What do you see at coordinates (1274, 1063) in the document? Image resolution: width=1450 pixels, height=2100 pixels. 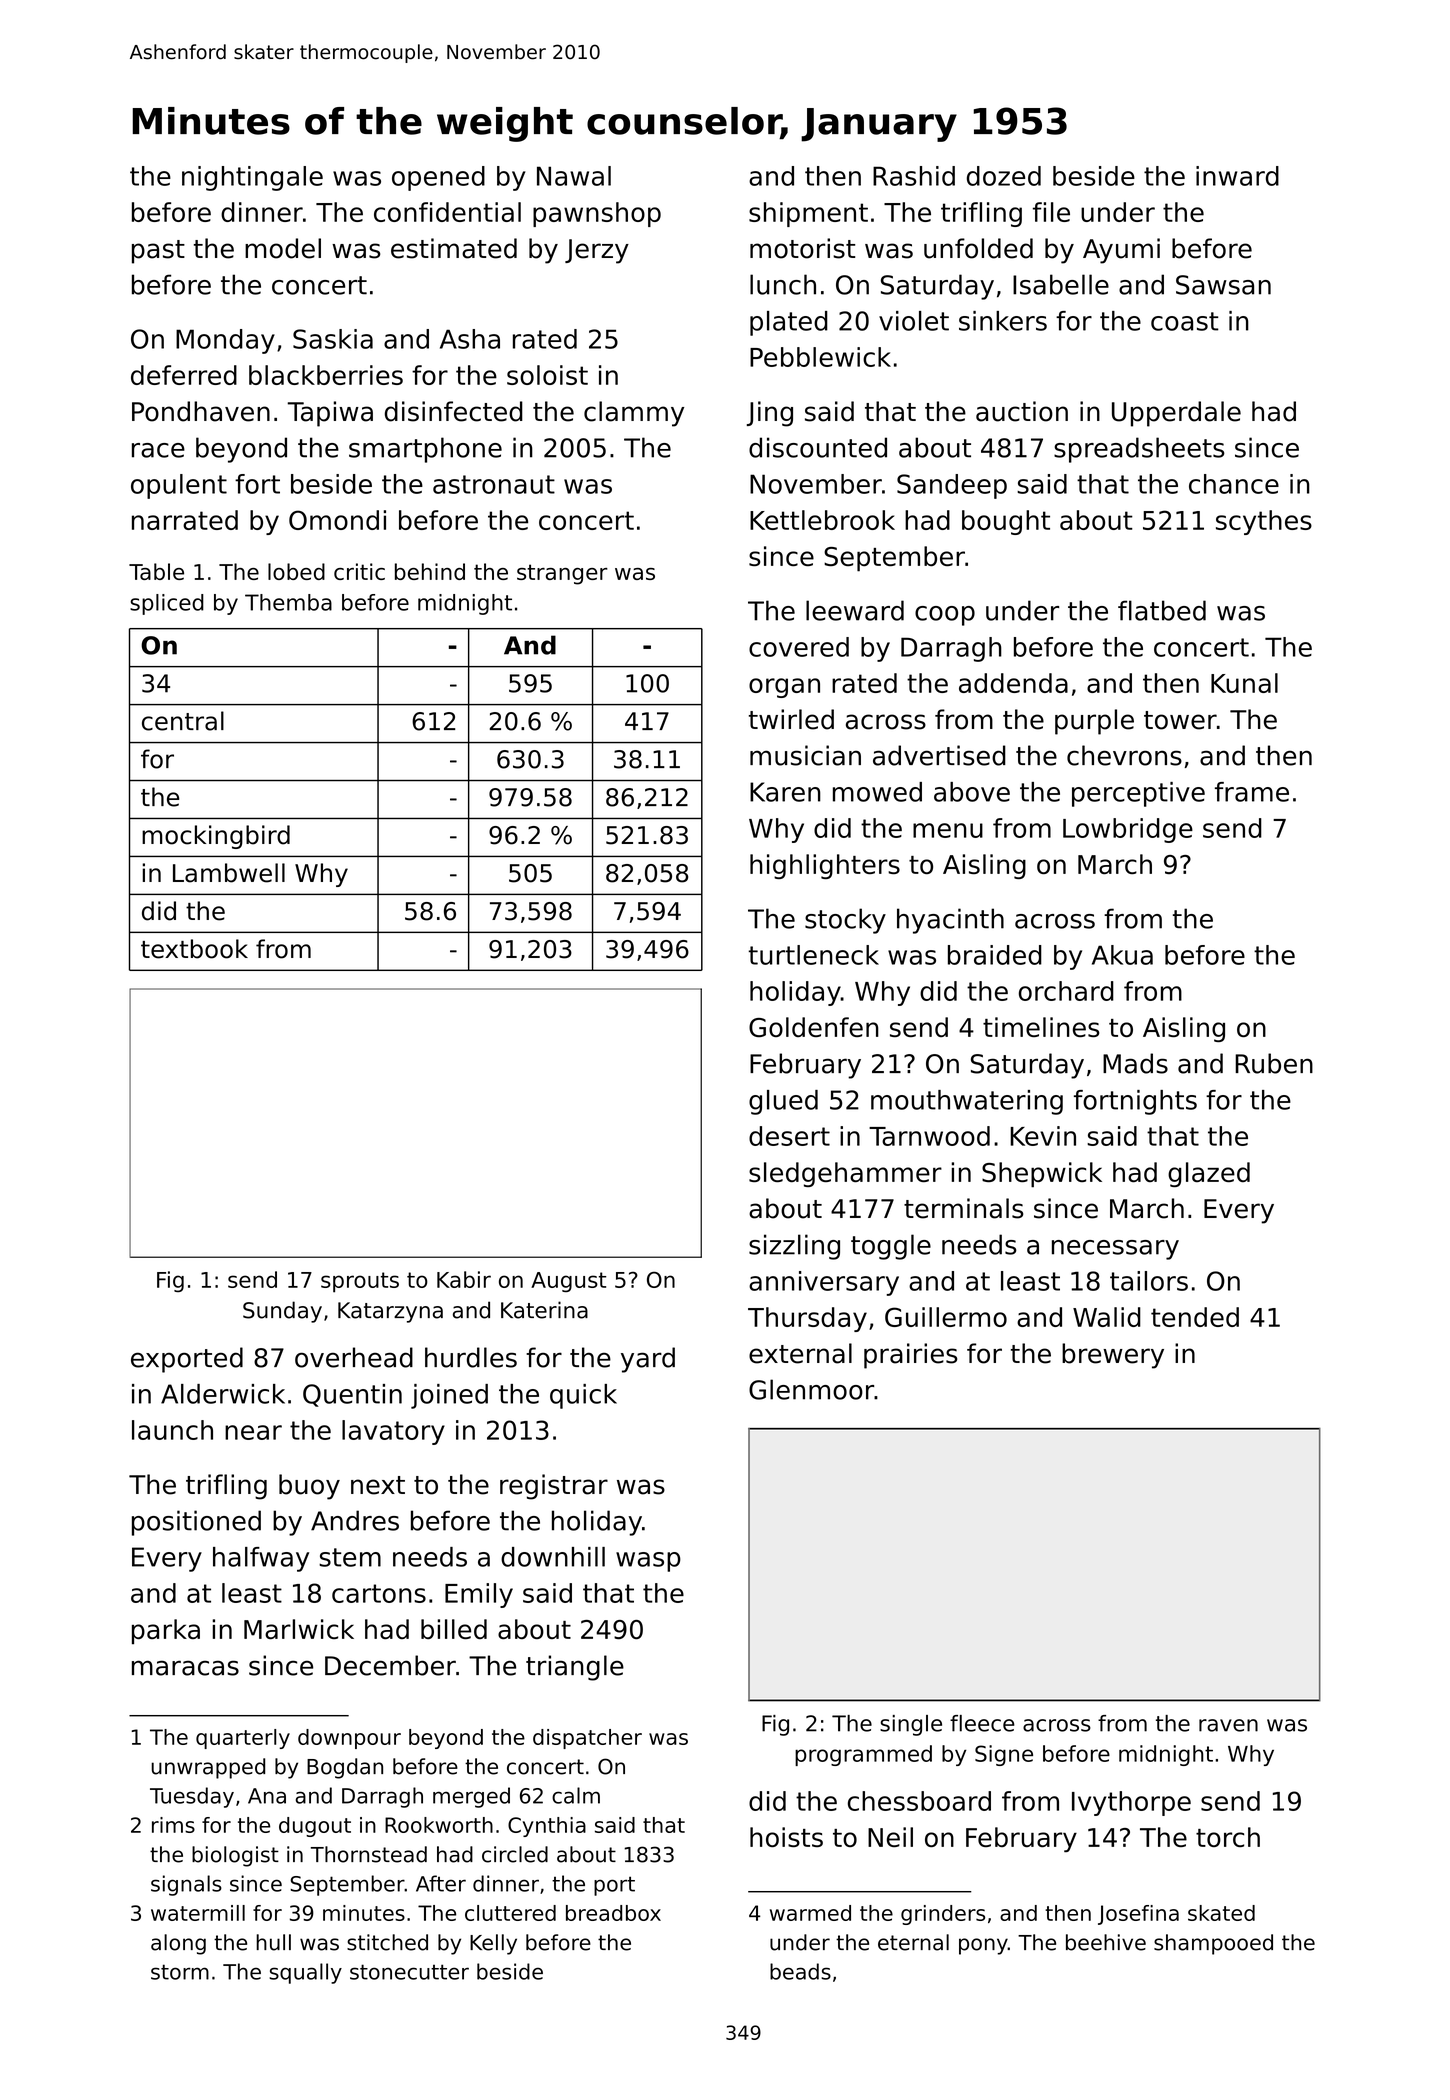 I see `Ruben` at bounding box center [1274, 1063].
